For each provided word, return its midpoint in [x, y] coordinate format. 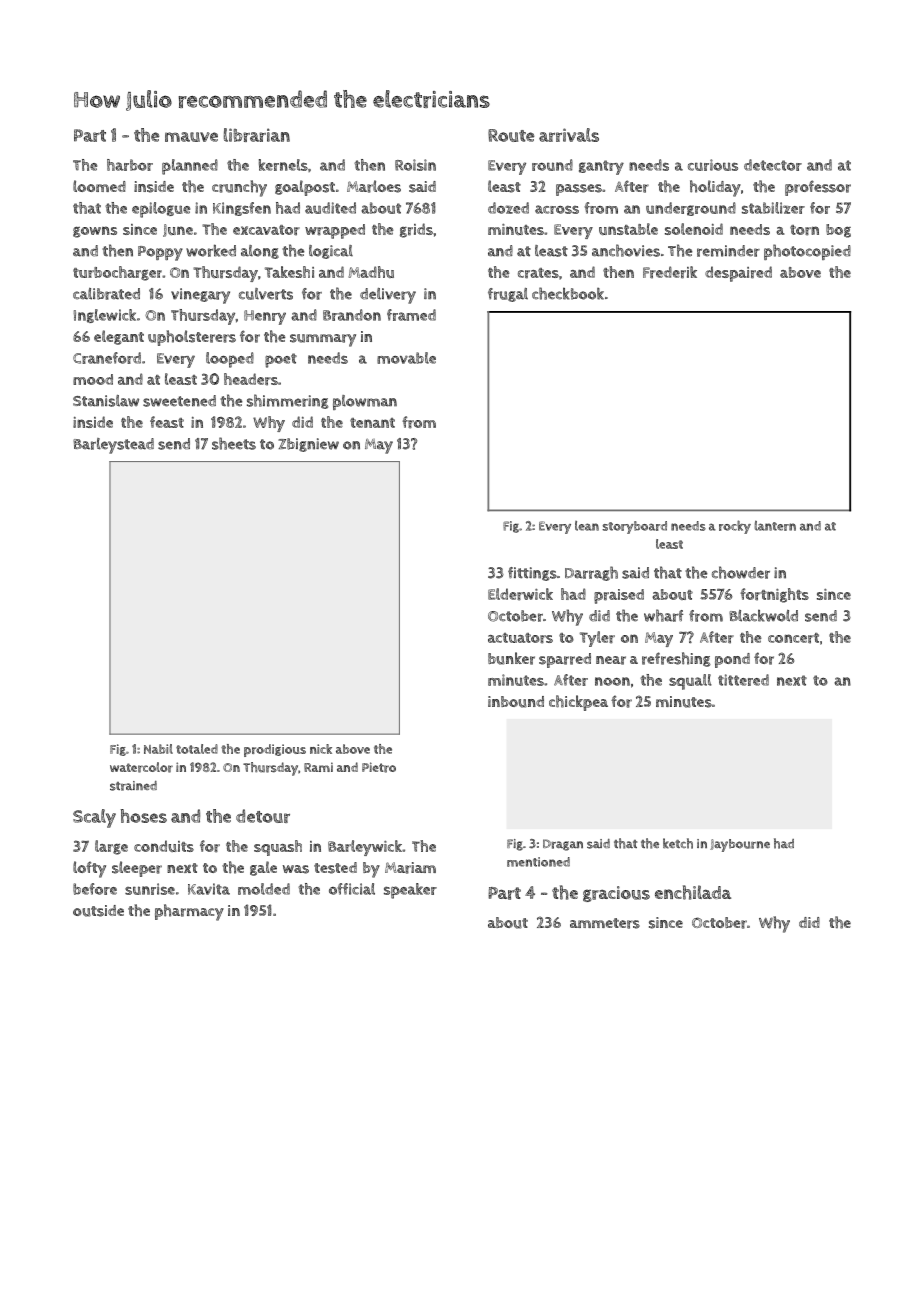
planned [190, 167]
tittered [743, 680]
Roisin [415, 165]
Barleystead [113, 446]
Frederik [670, 272]
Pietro [379, 767]
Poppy [160, 253]
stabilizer [773, 208]
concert [793, 638]
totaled [197, 749]
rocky [735, 527]
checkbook [568, 293]
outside [98, 911]
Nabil [158, 749]
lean [587, 526]
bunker [511, 658]
